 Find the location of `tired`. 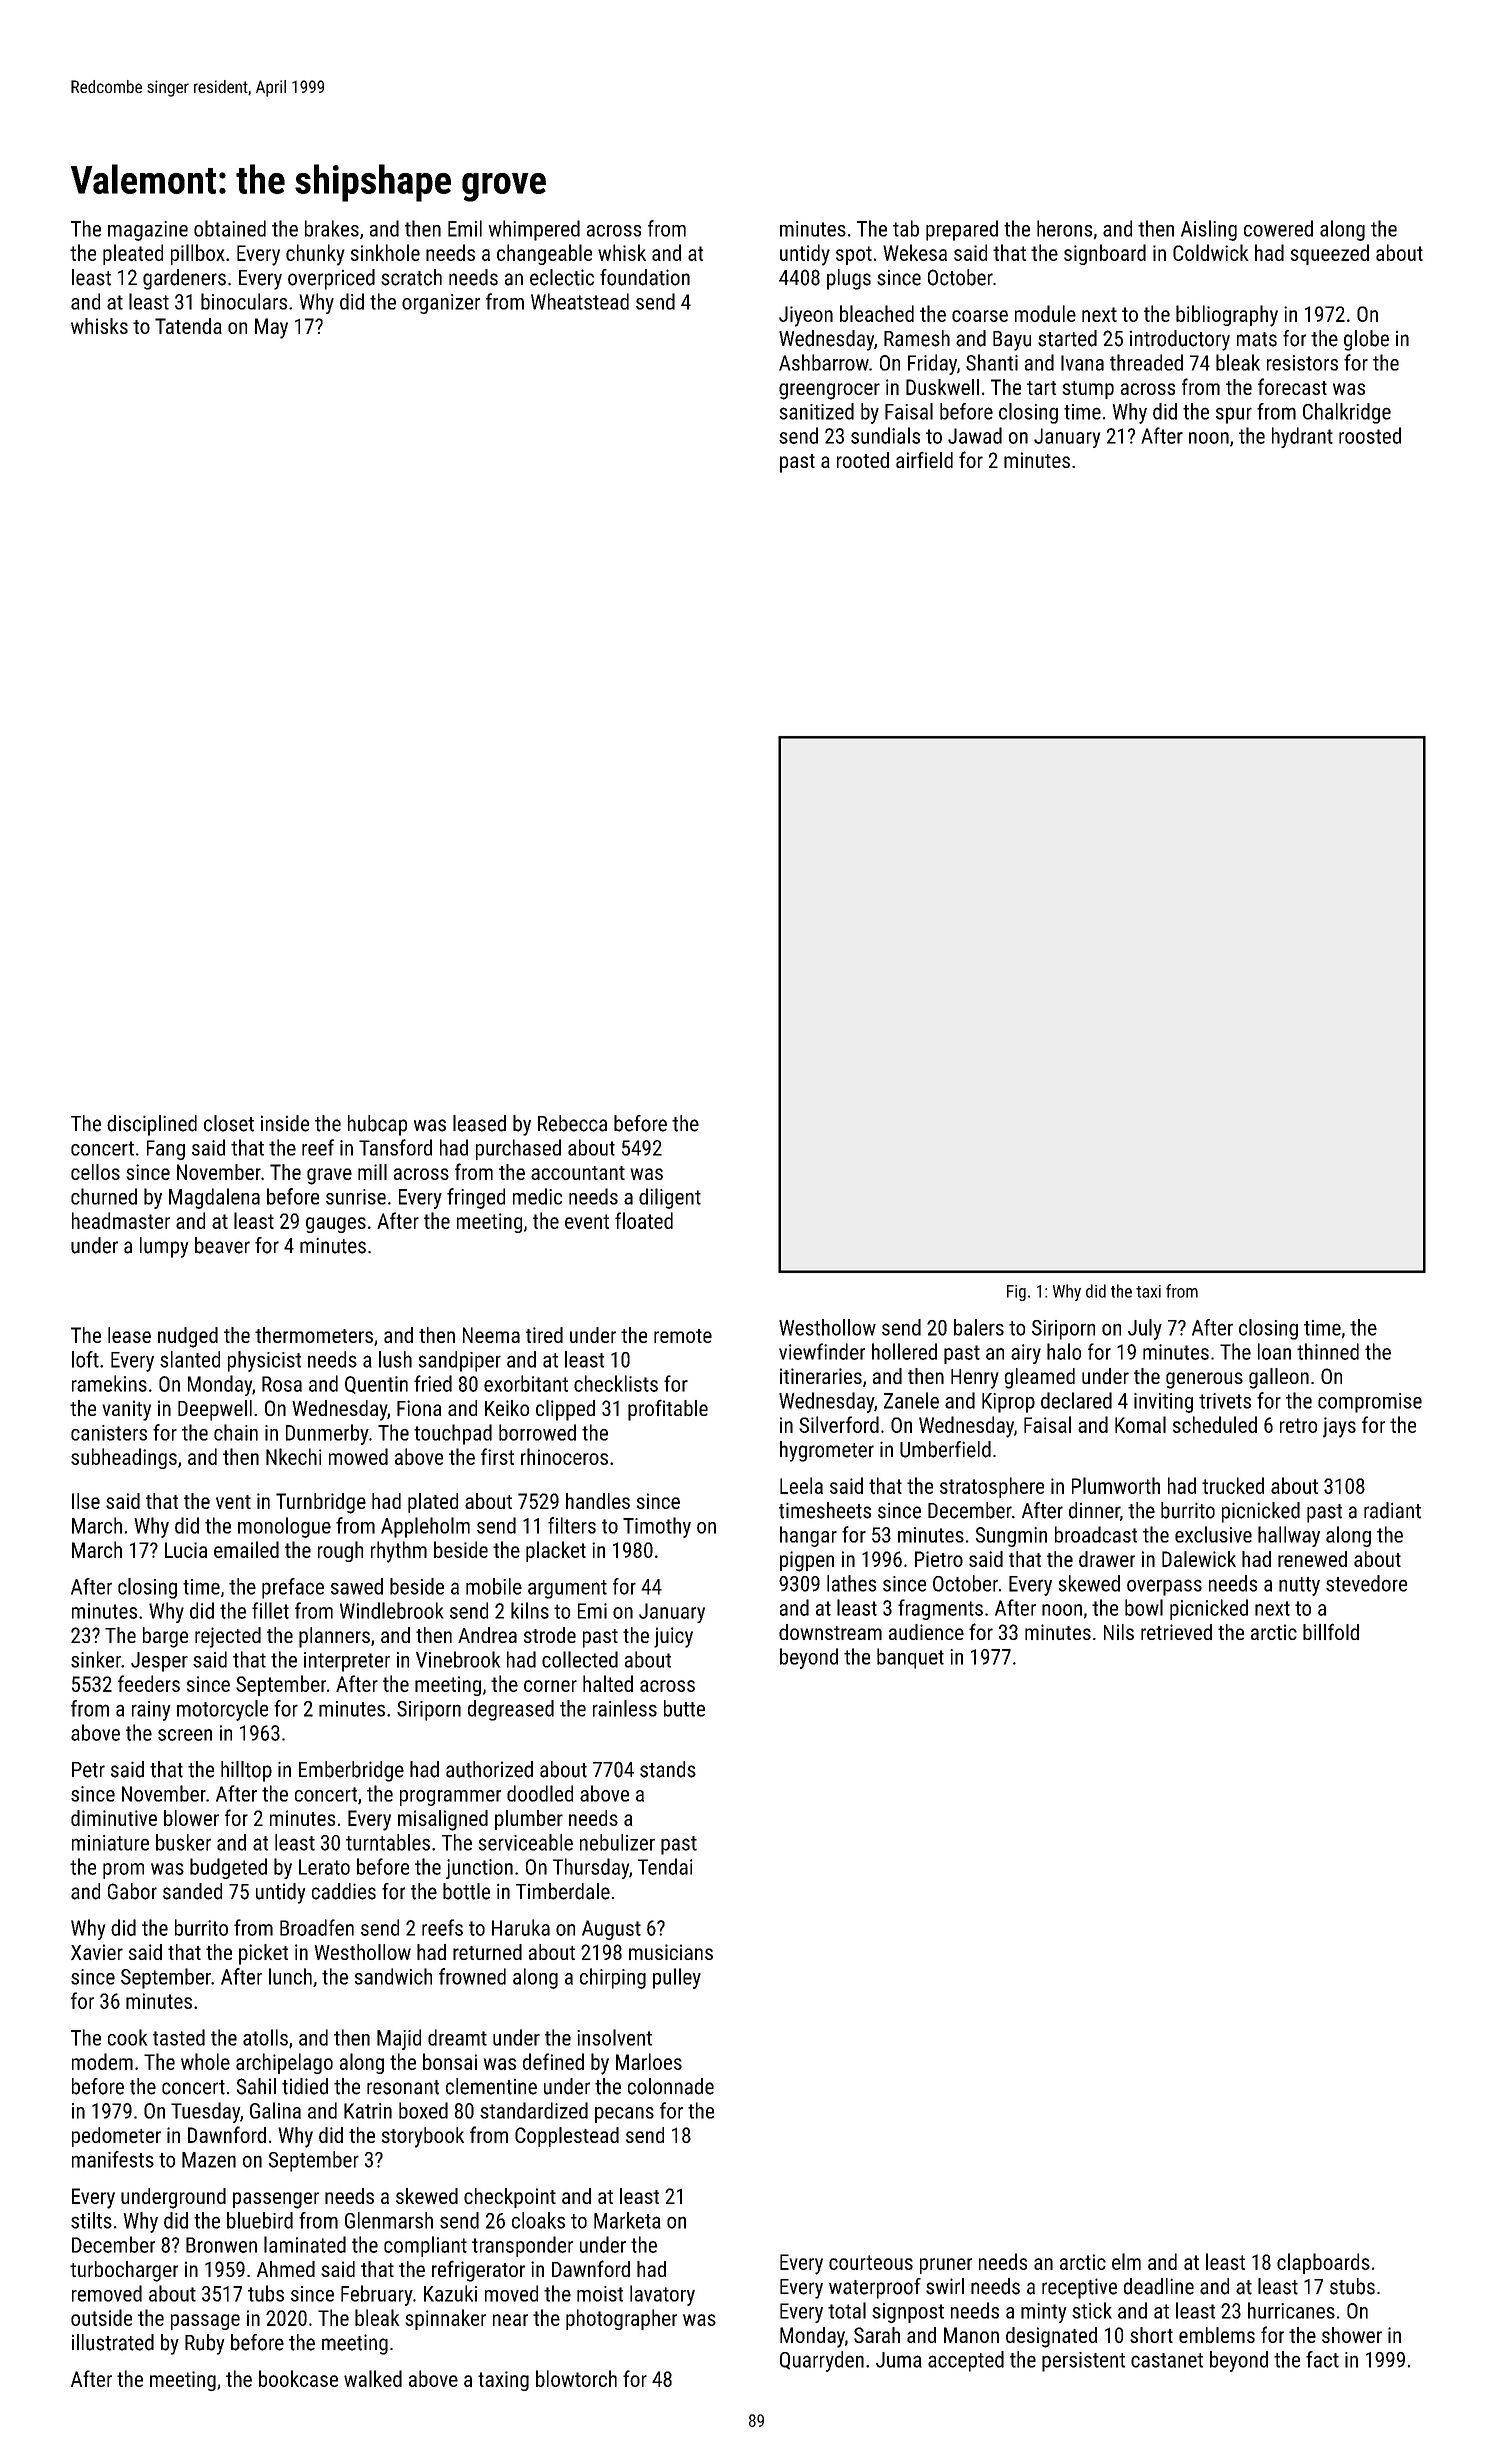

tired is located at coordinates (544, 1335).
